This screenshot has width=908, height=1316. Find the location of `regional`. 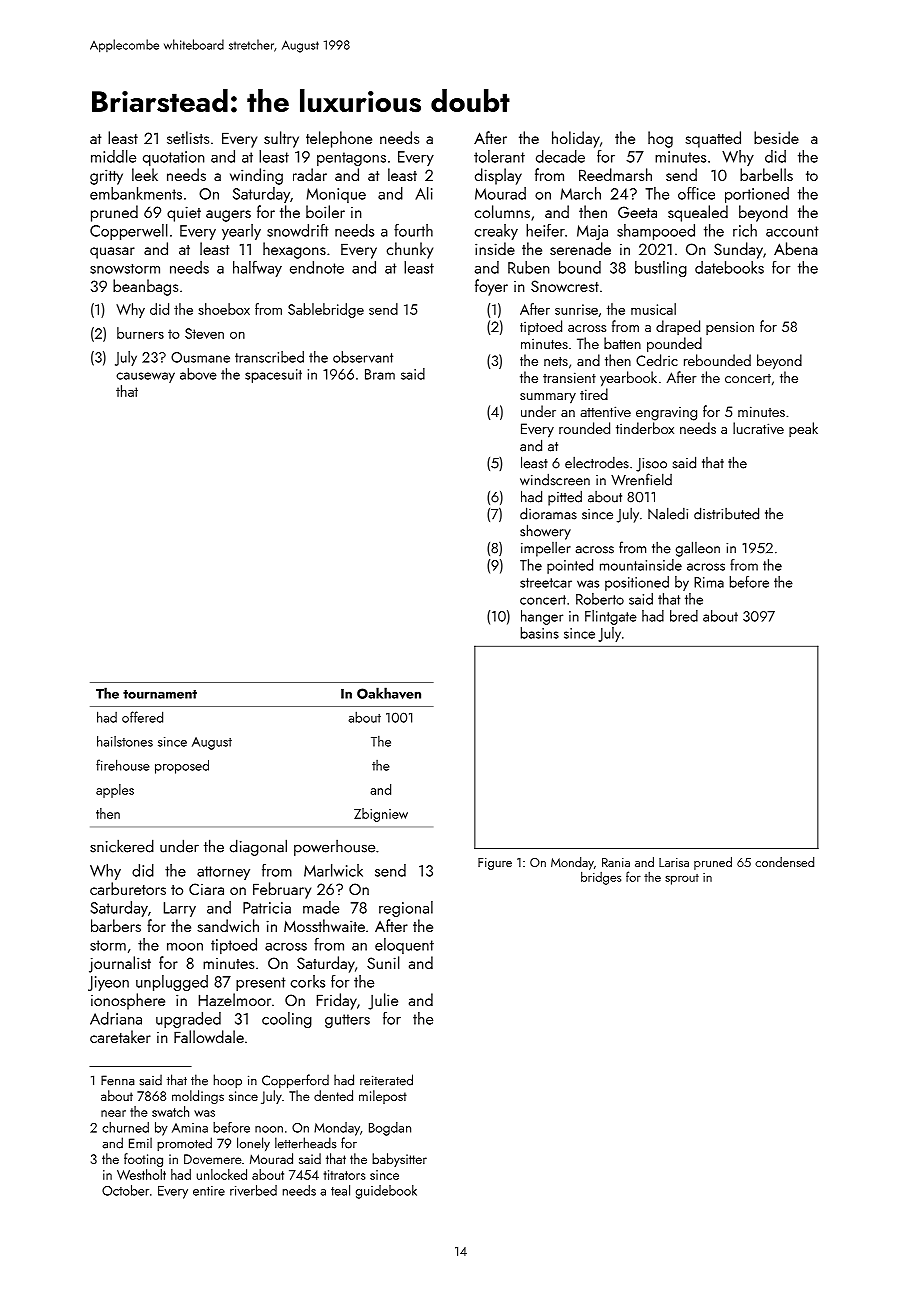

regional is located at coordinates (406, 909).
